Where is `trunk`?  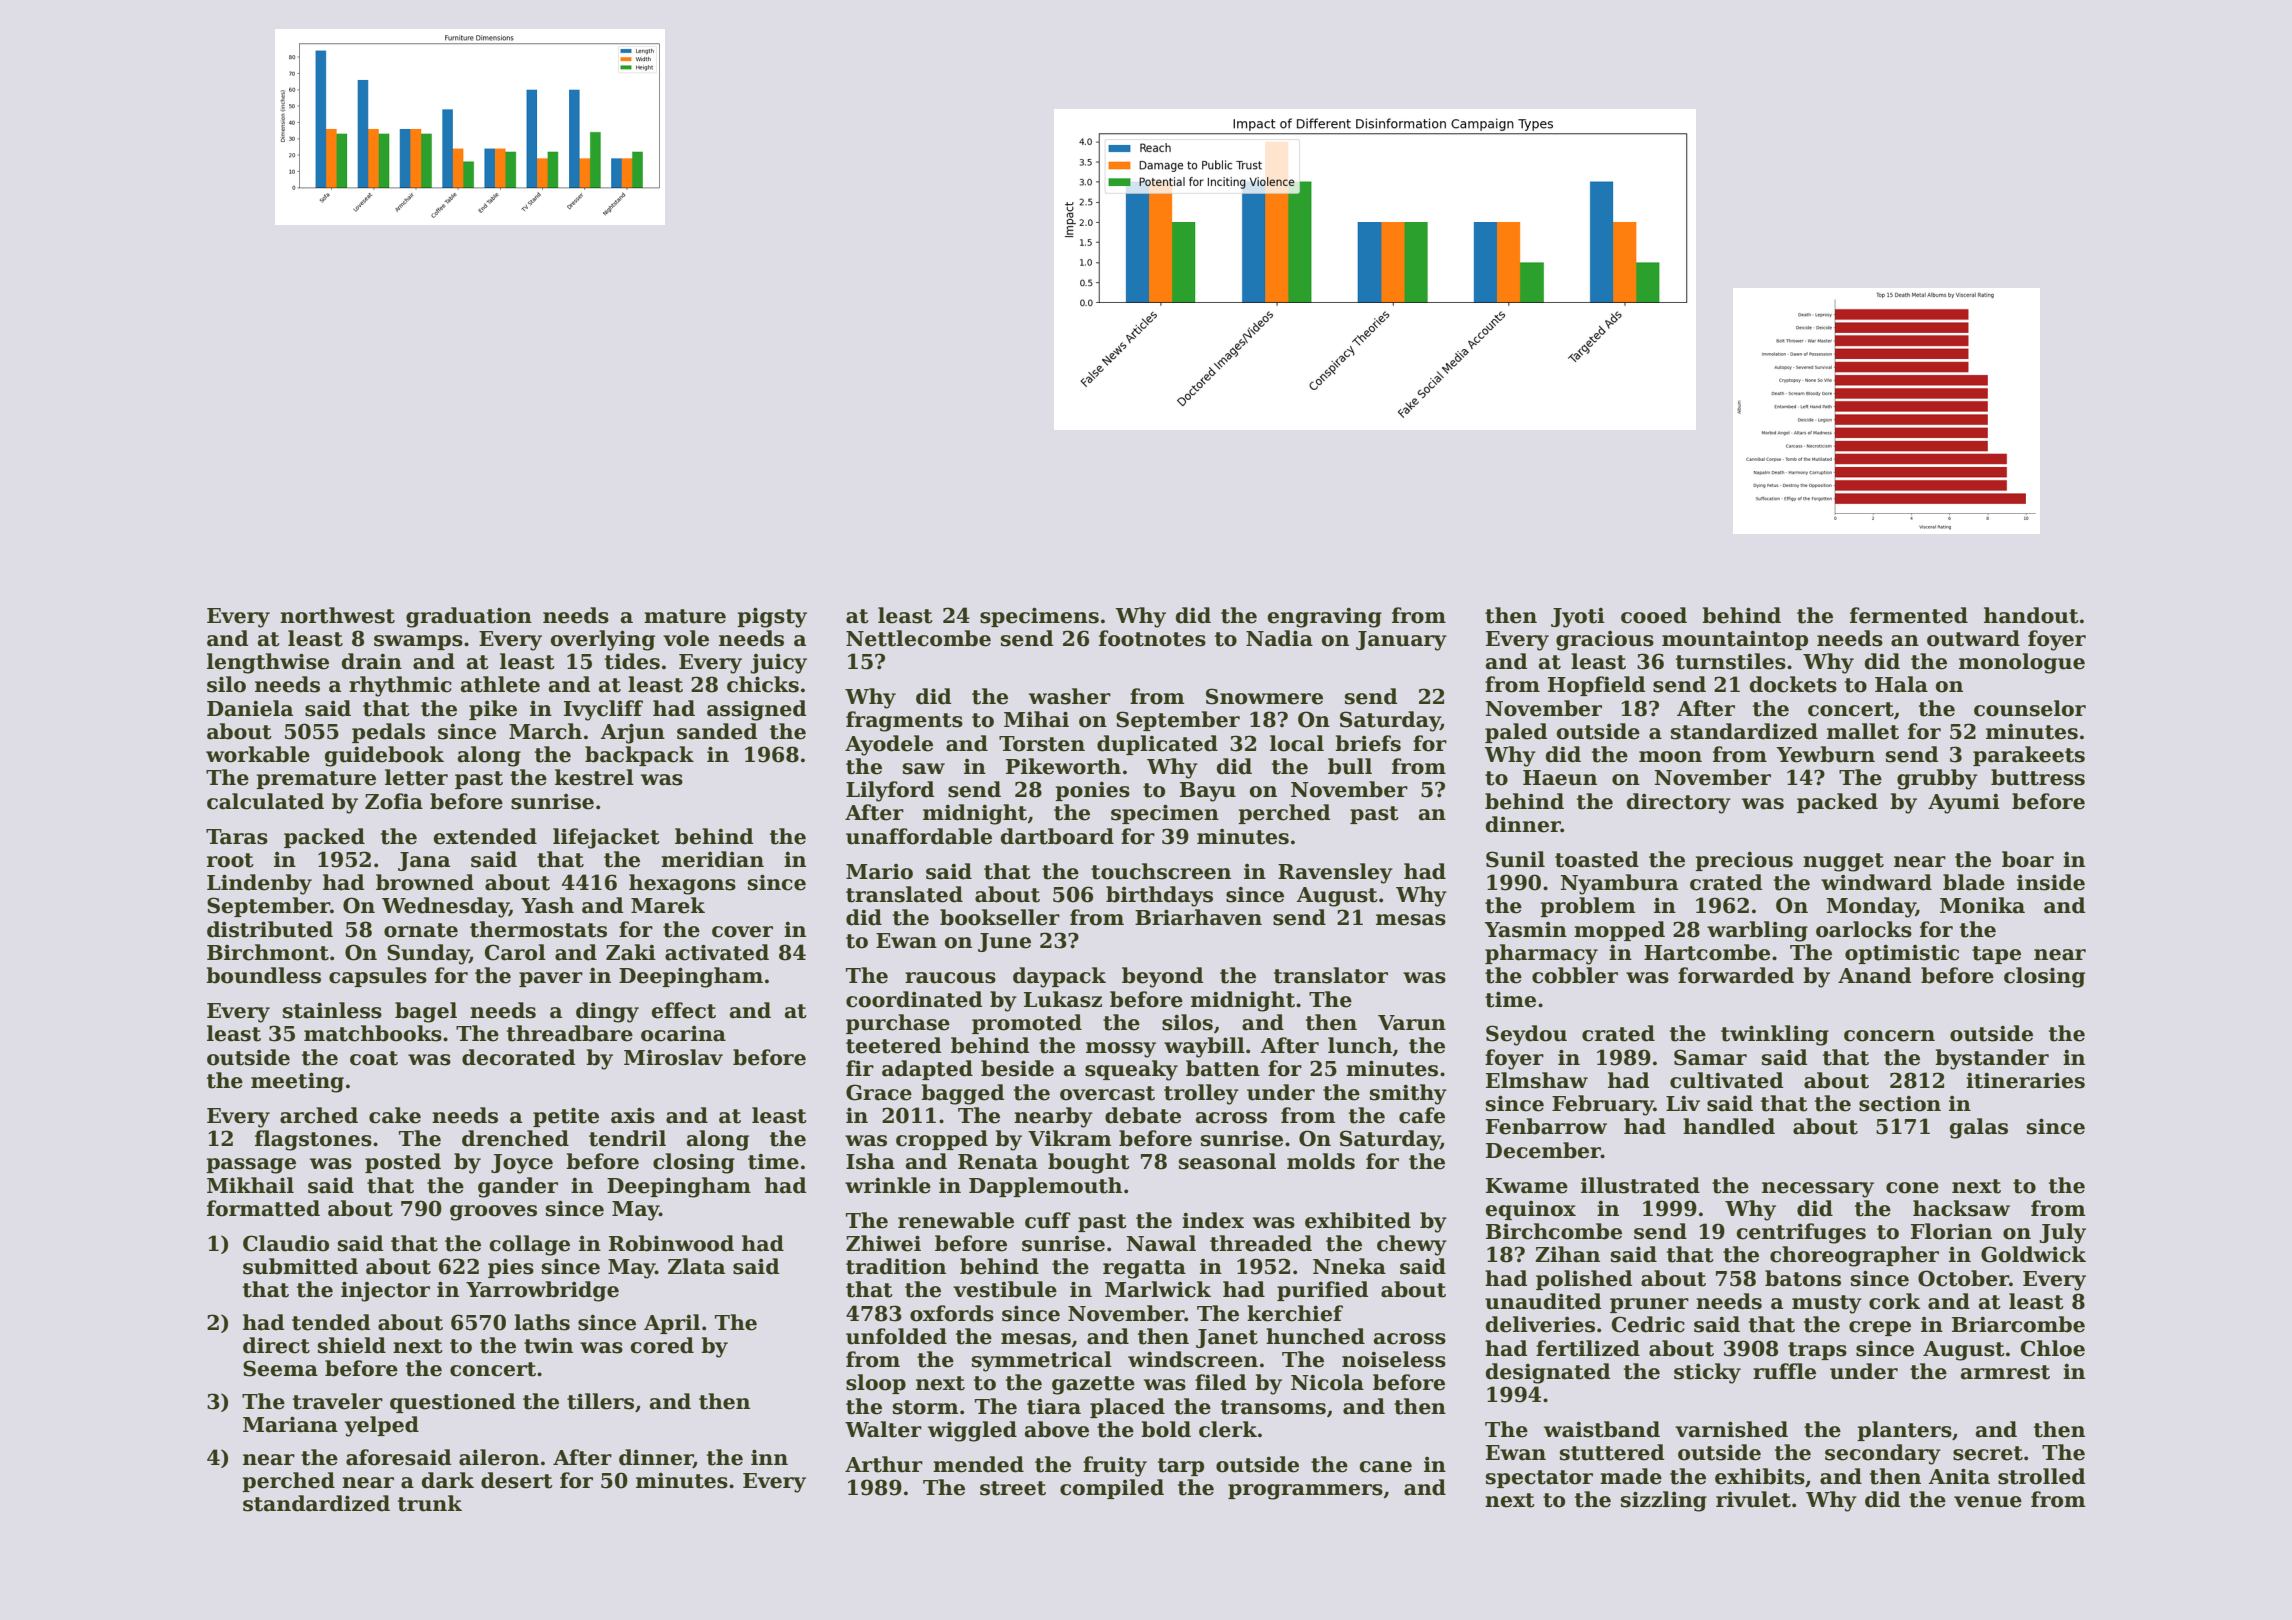
trunk is located at coordinates (430, 1503).
